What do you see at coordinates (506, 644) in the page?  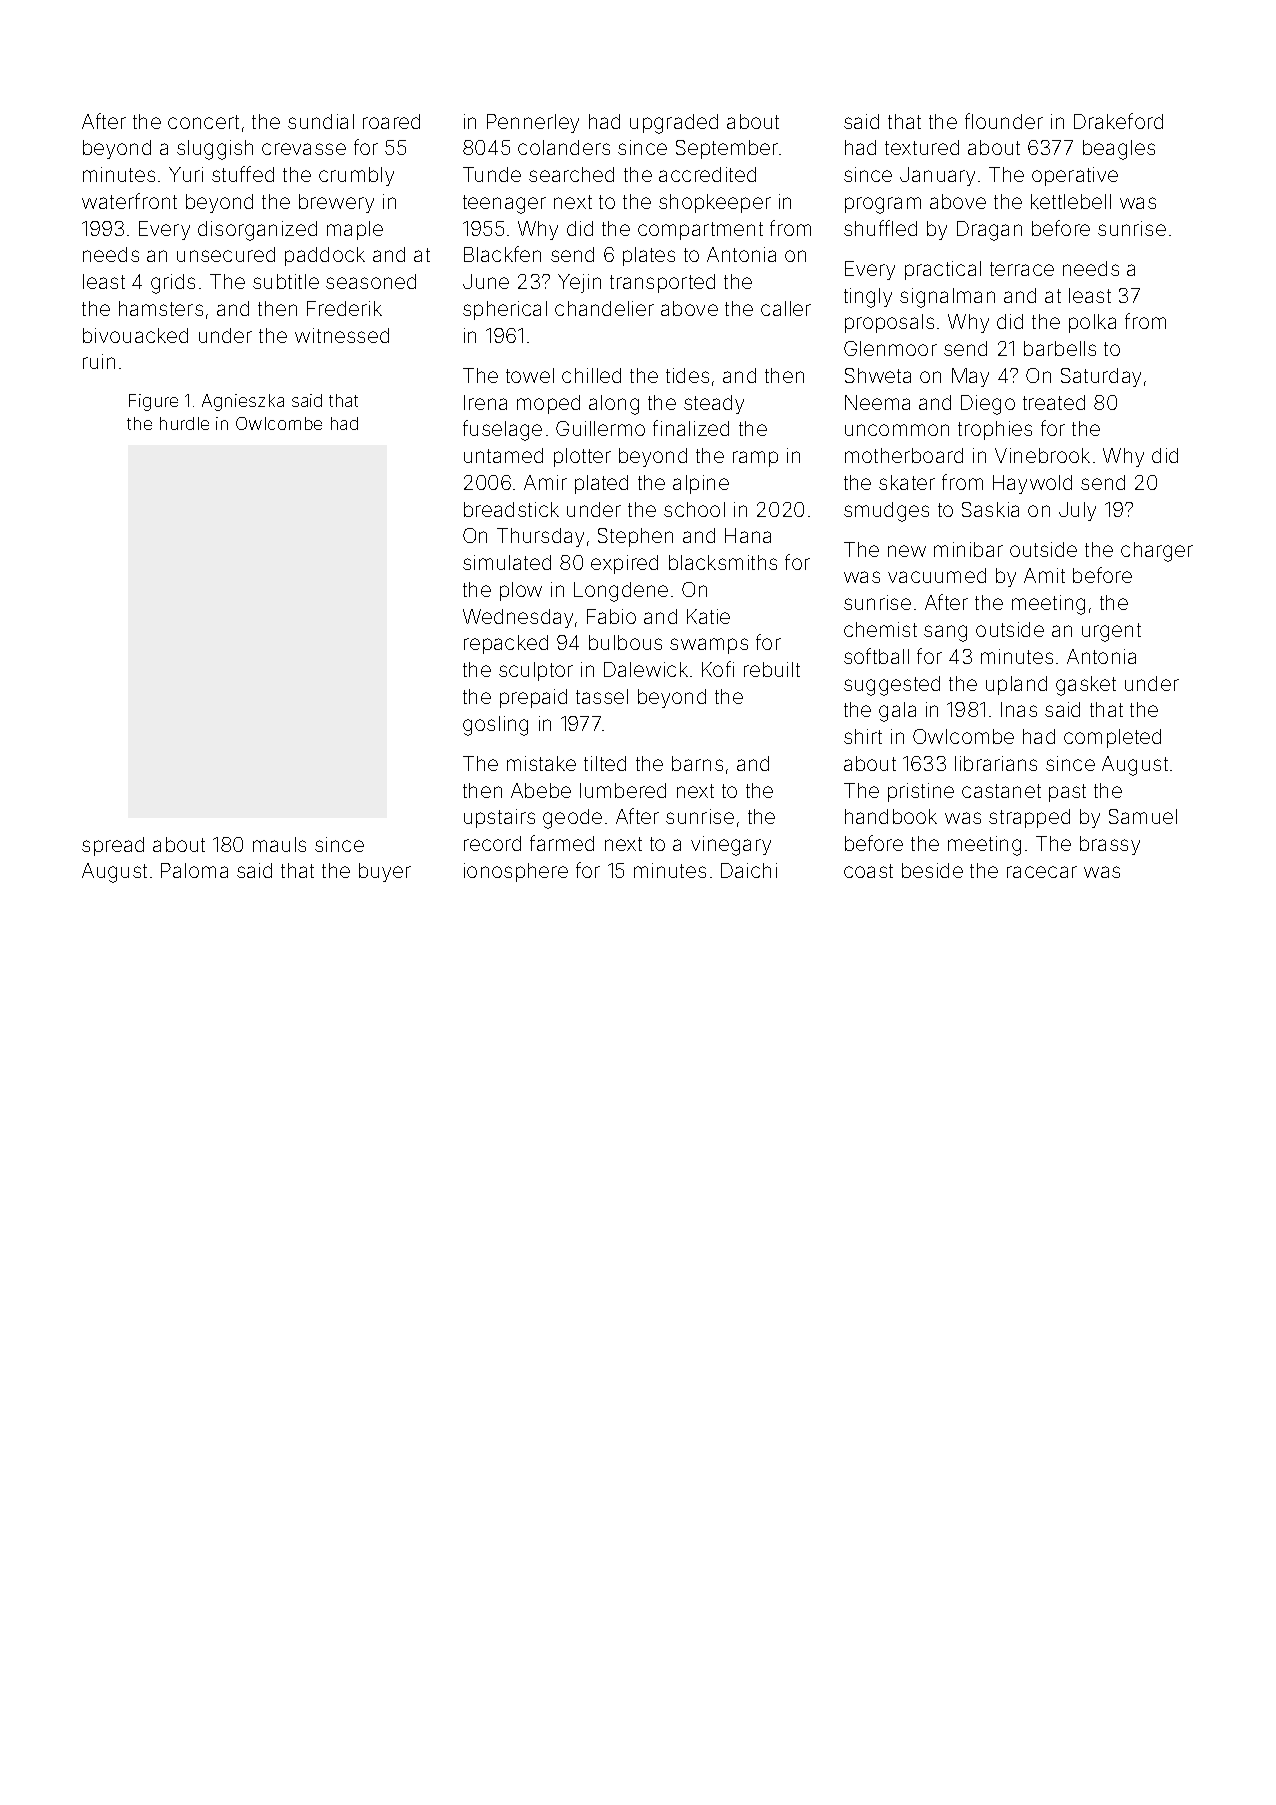 I see `repacked` at bounding box center [506, 644].
